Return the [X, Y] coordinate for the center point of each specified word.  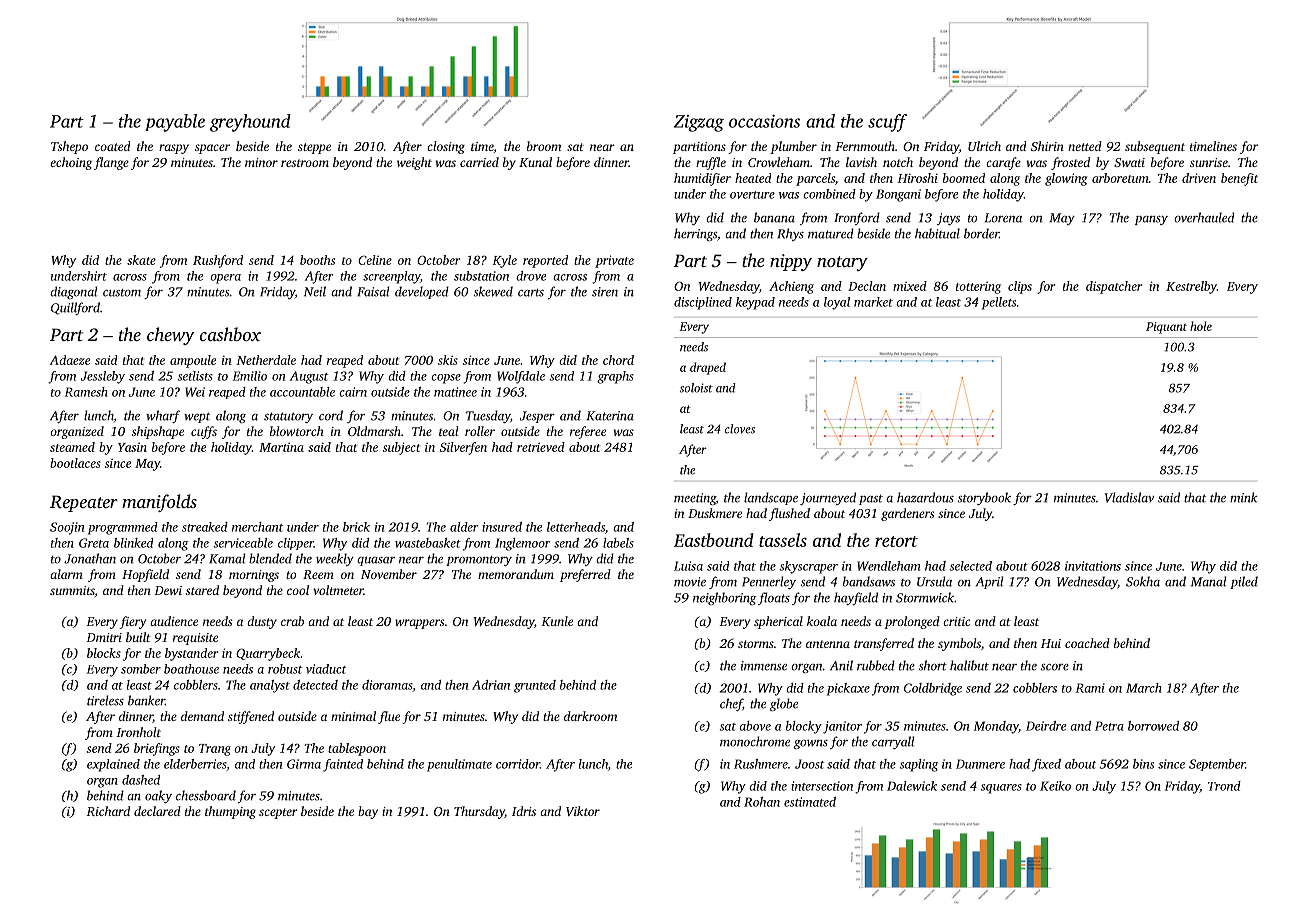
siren [605, 292]
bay [368, 812]
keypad [755, 303]
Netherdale [266, 360]
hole [1201, 326]
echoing [71, 163]
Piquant [1166, 328]
